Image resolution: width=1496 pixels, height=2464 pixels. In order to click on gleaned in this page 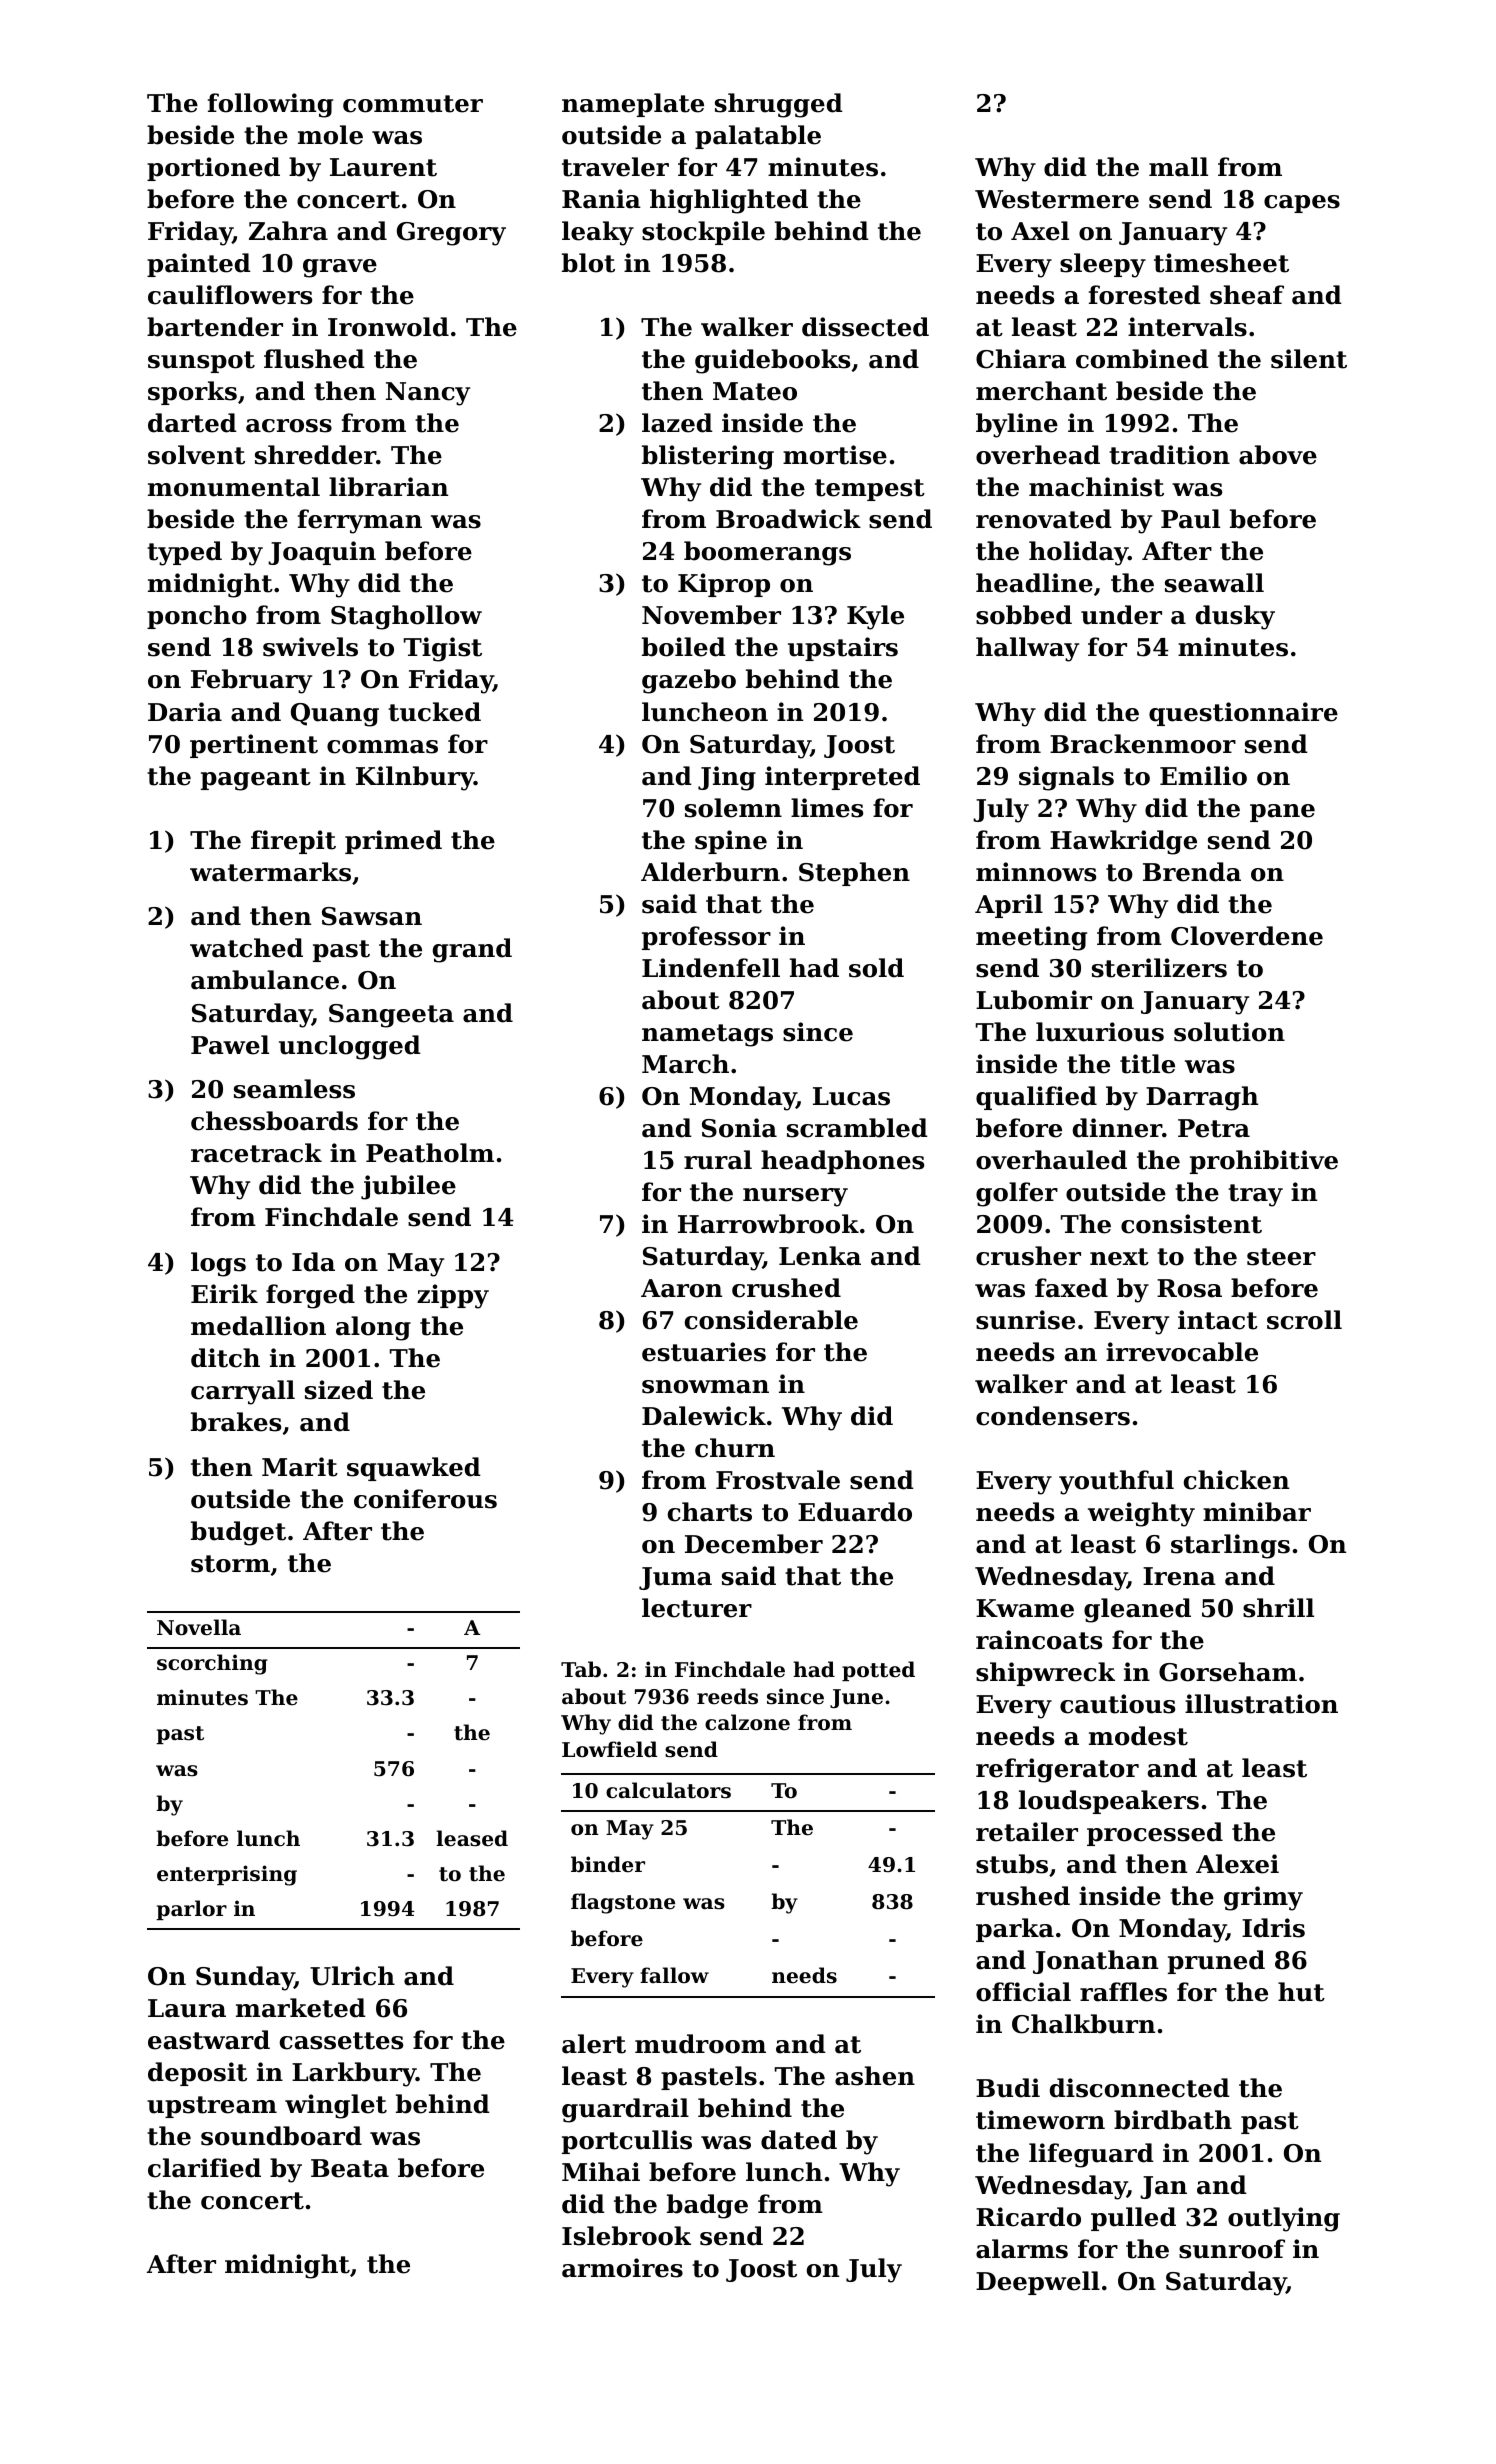, I will do `click(1137, 1610)`.
